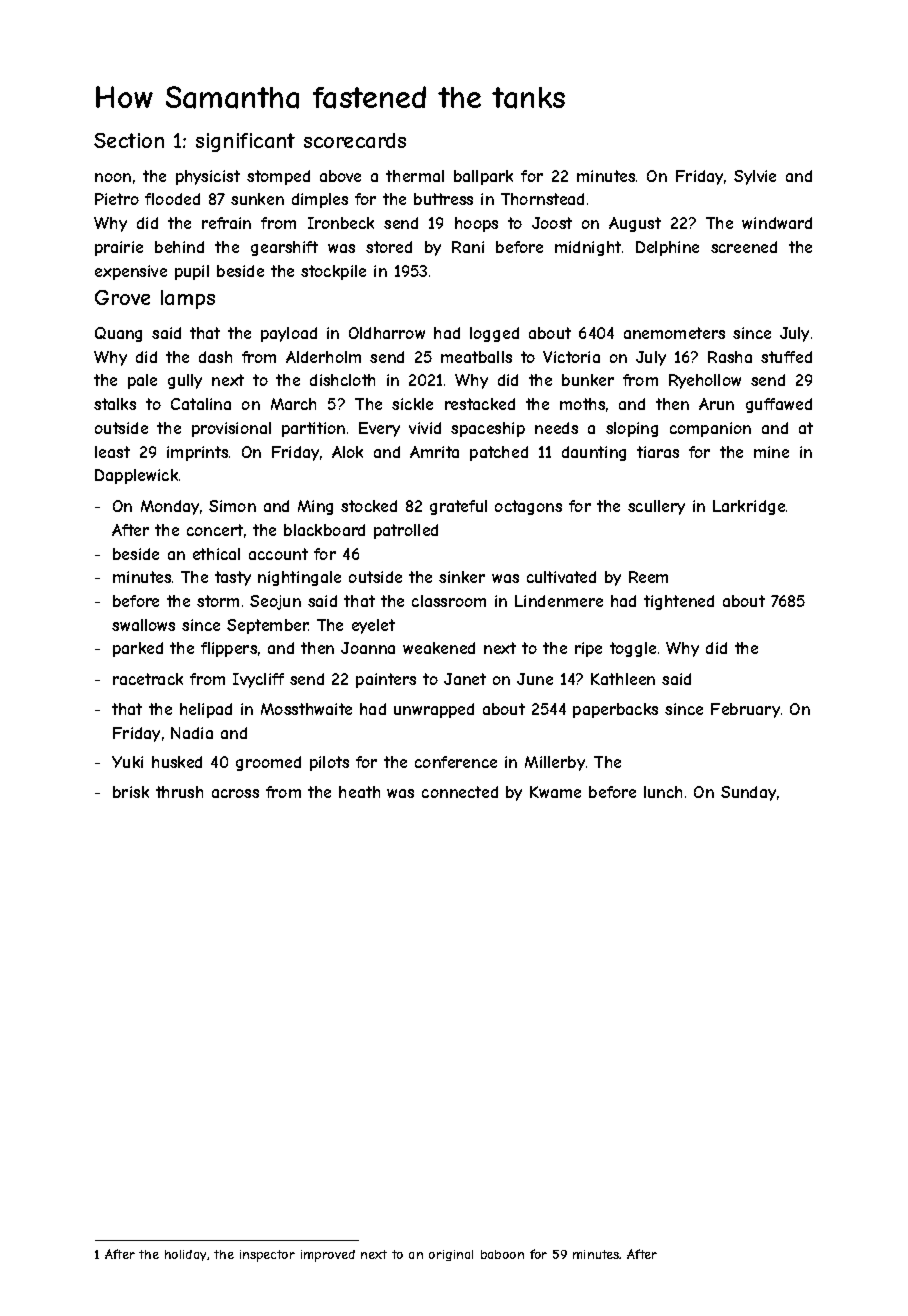  What do you see at coordinates (502, 1254) in the document?
I see `baboon` at bounding box center [502, 1254].
